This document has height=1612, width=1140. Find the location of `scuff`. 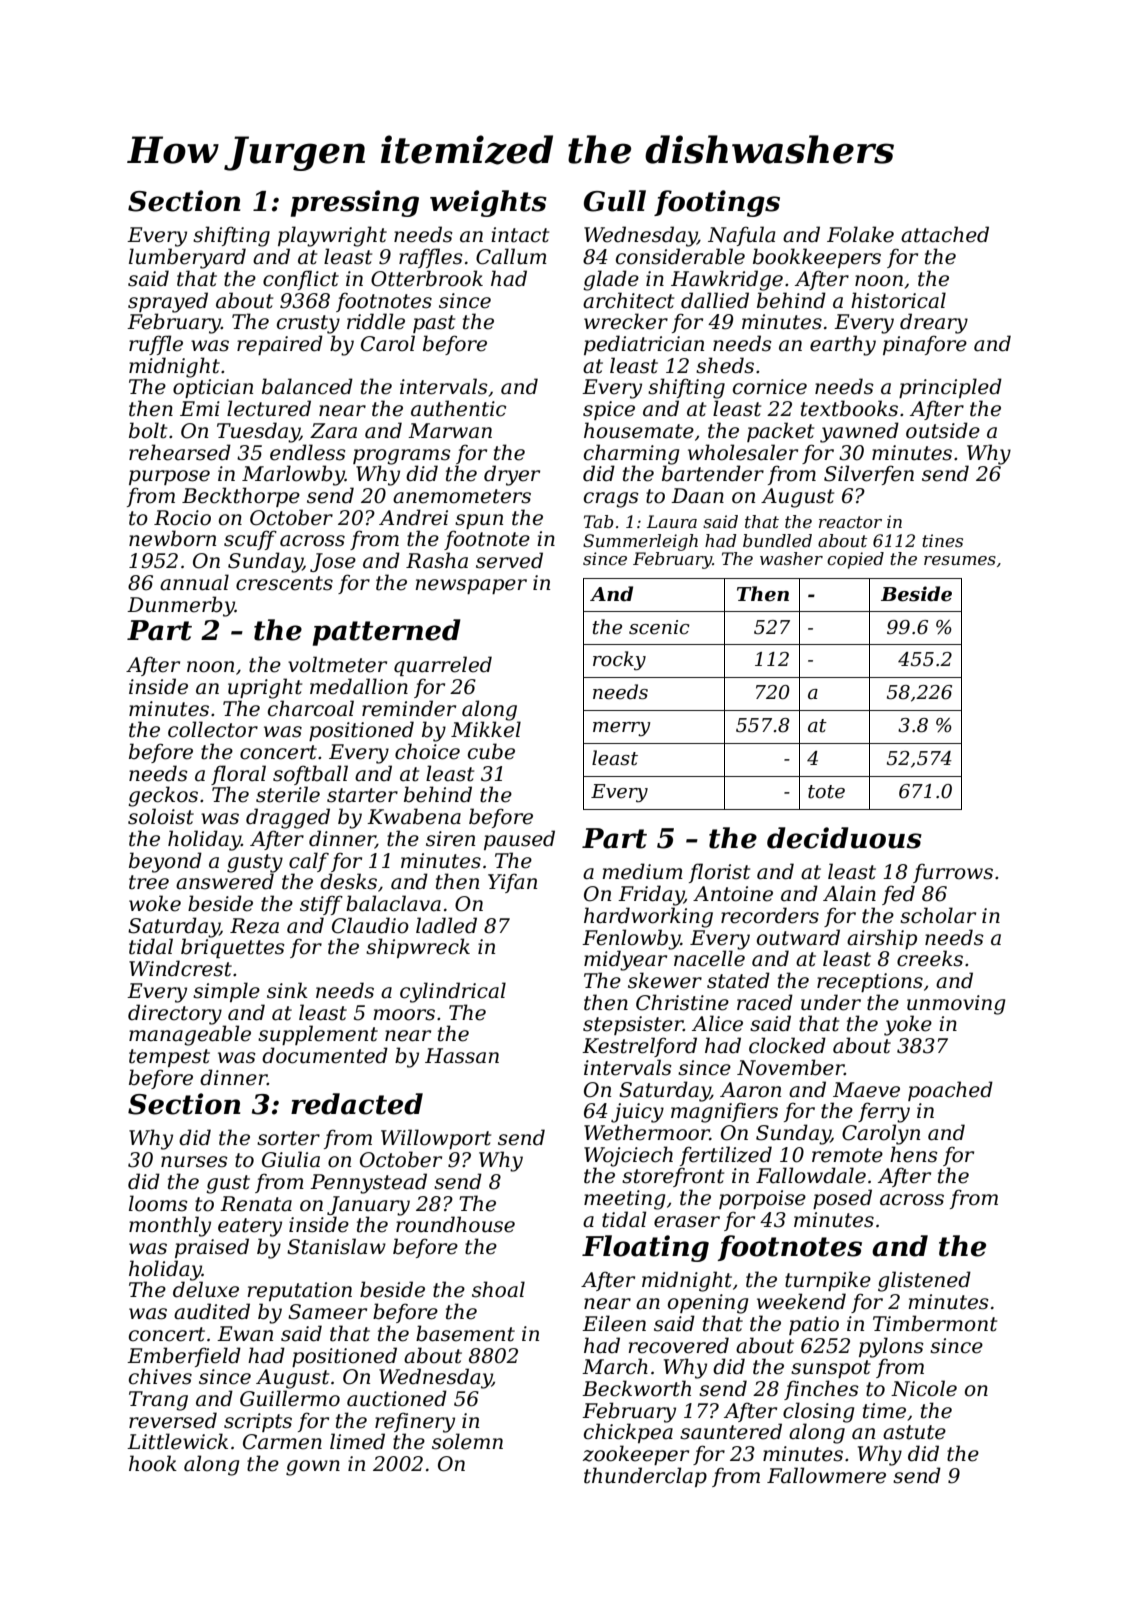

scuff is located at coordinates (250, 540).
